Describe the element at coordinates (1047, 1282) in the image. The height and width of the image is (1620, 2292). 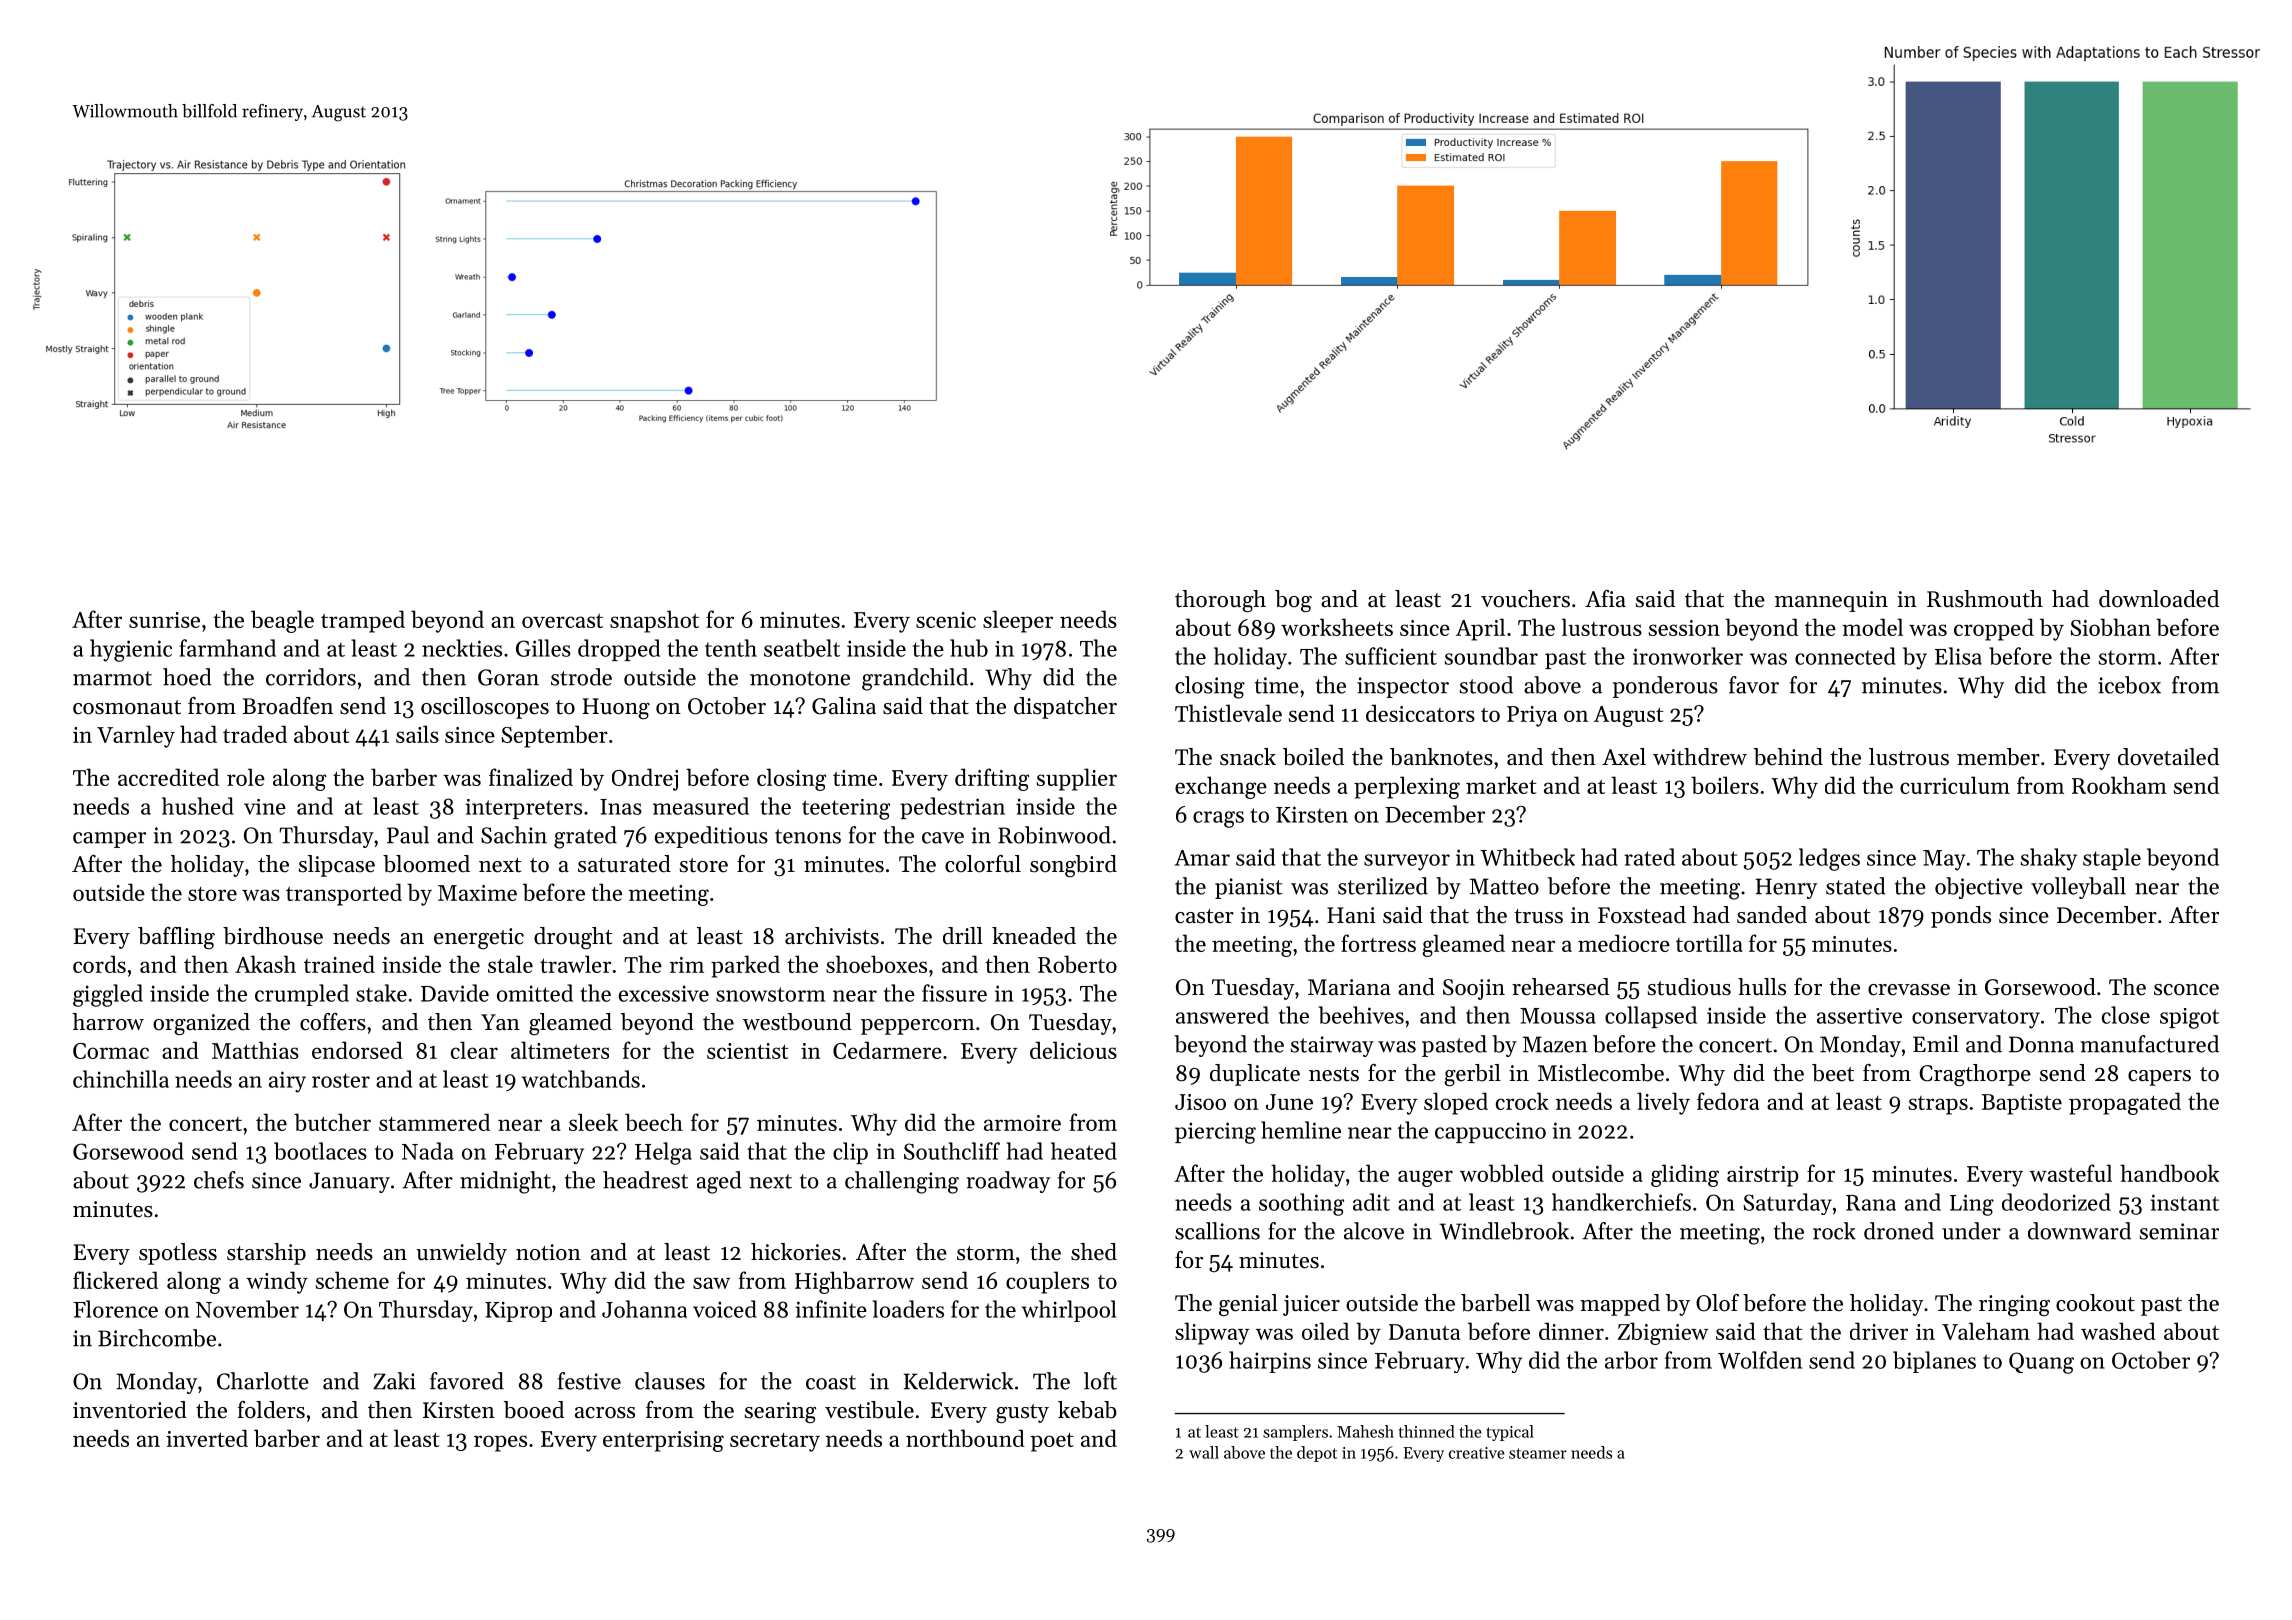
I see `couplers` at that location.
